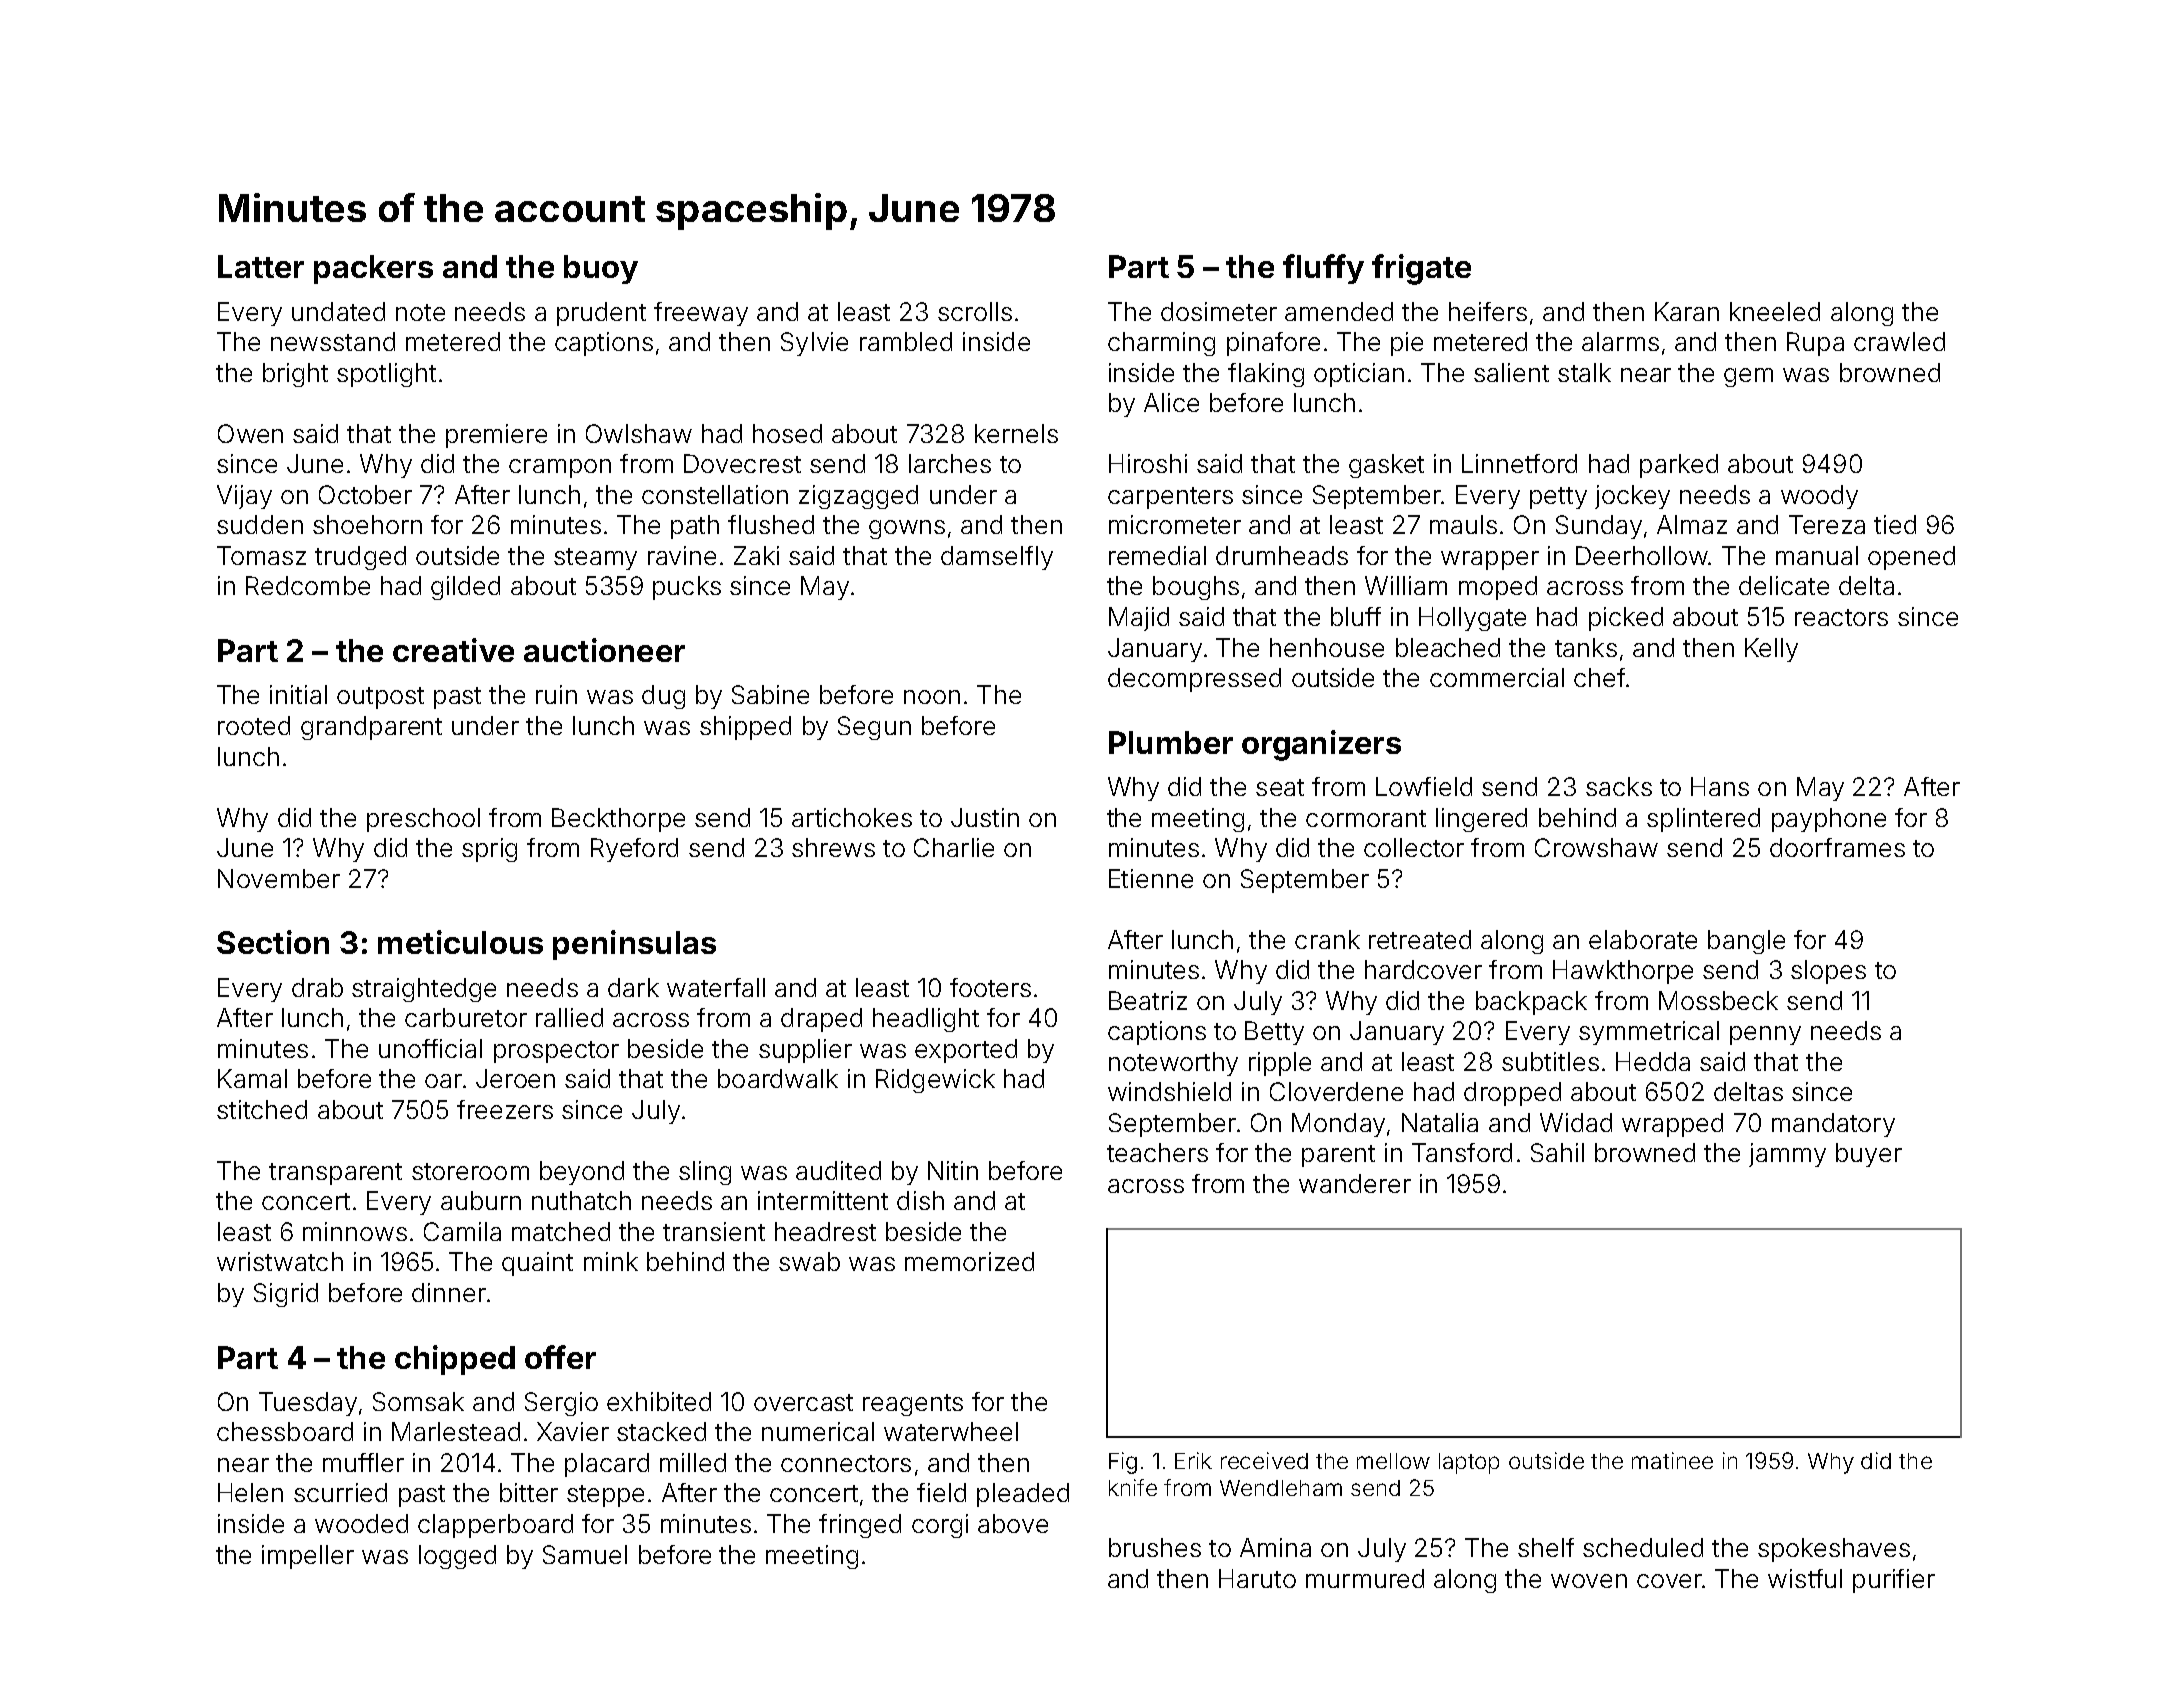 The height and width of the page is (1683, 2178). I want to click on prudent, so click(601, 314).
